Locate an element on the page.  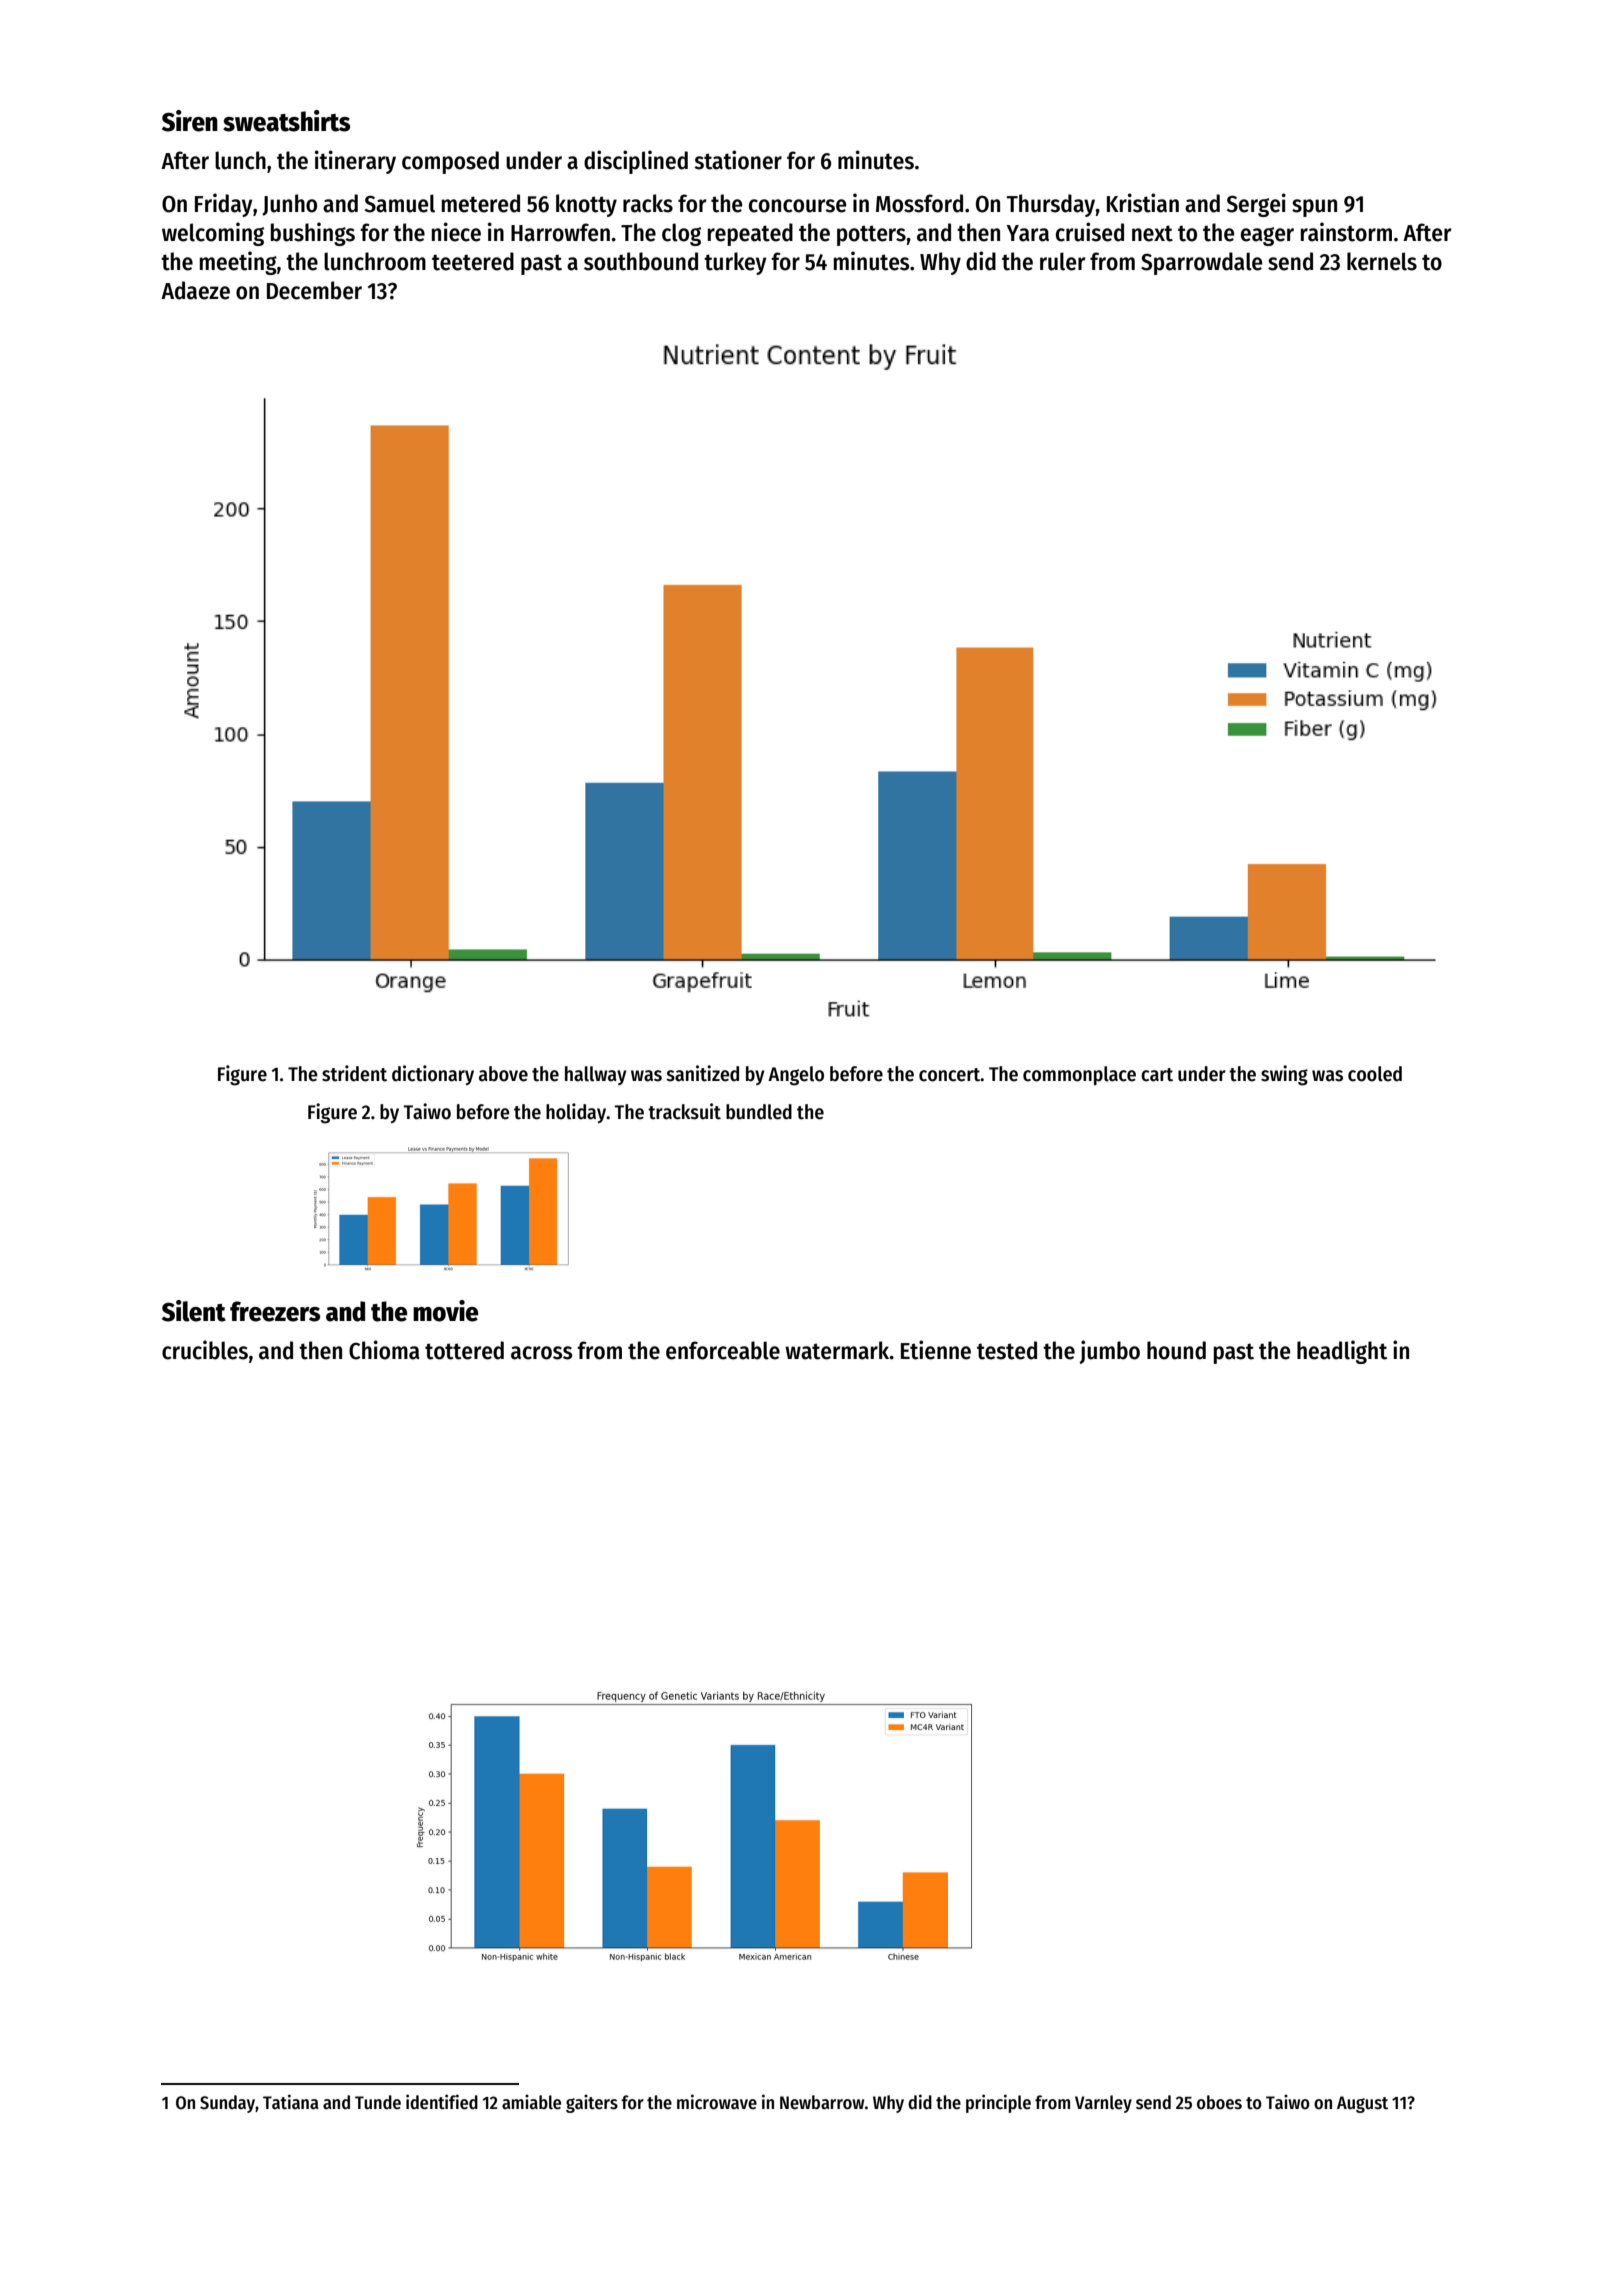
strident is located at coordinates (354, 1073).
